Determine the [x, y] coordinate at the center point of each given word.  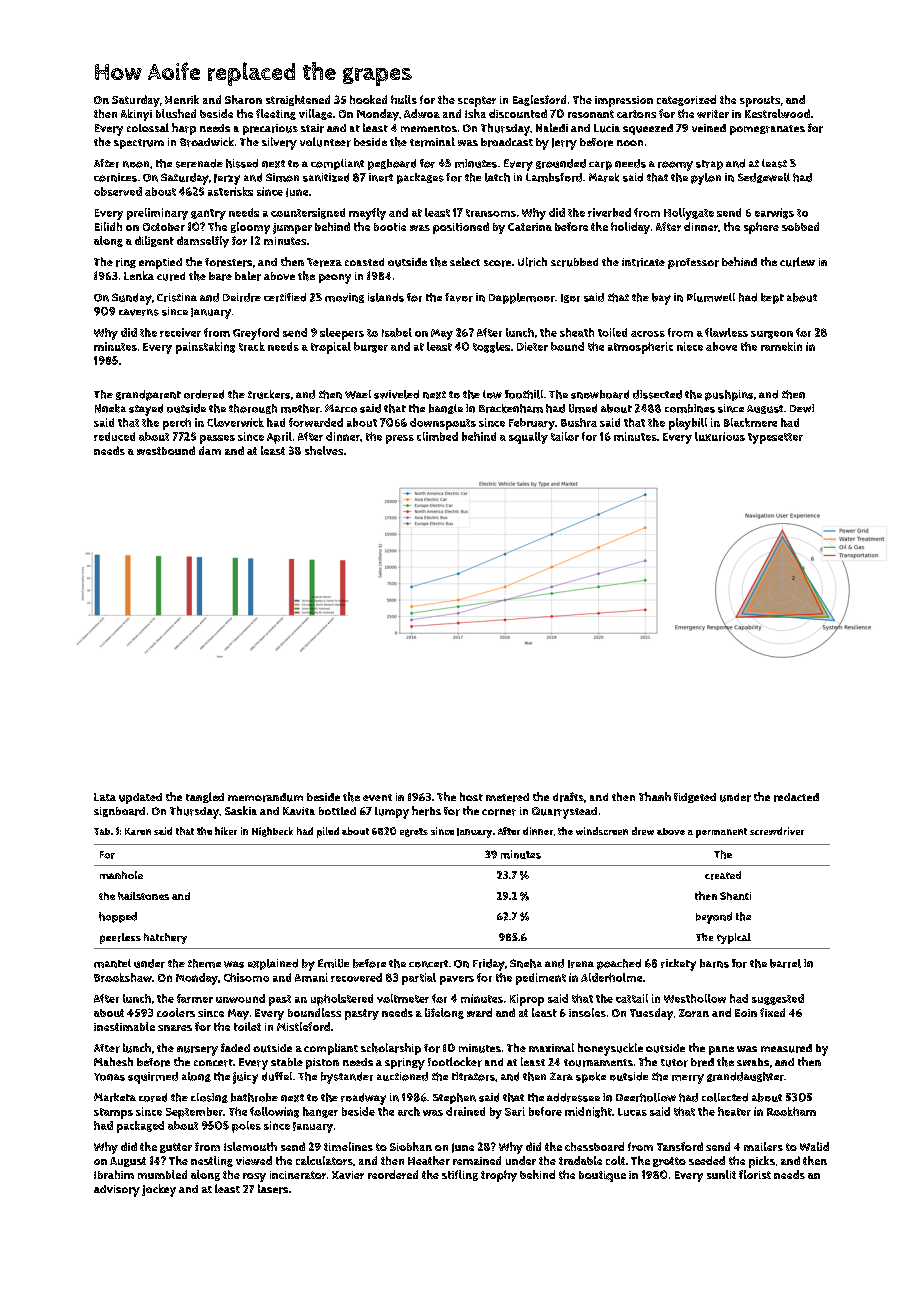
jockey [159, 1190]
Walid [814, 1146]
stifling [460, 1175]
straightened [298, 100]
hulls [404, 99]
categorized [686, 100]
